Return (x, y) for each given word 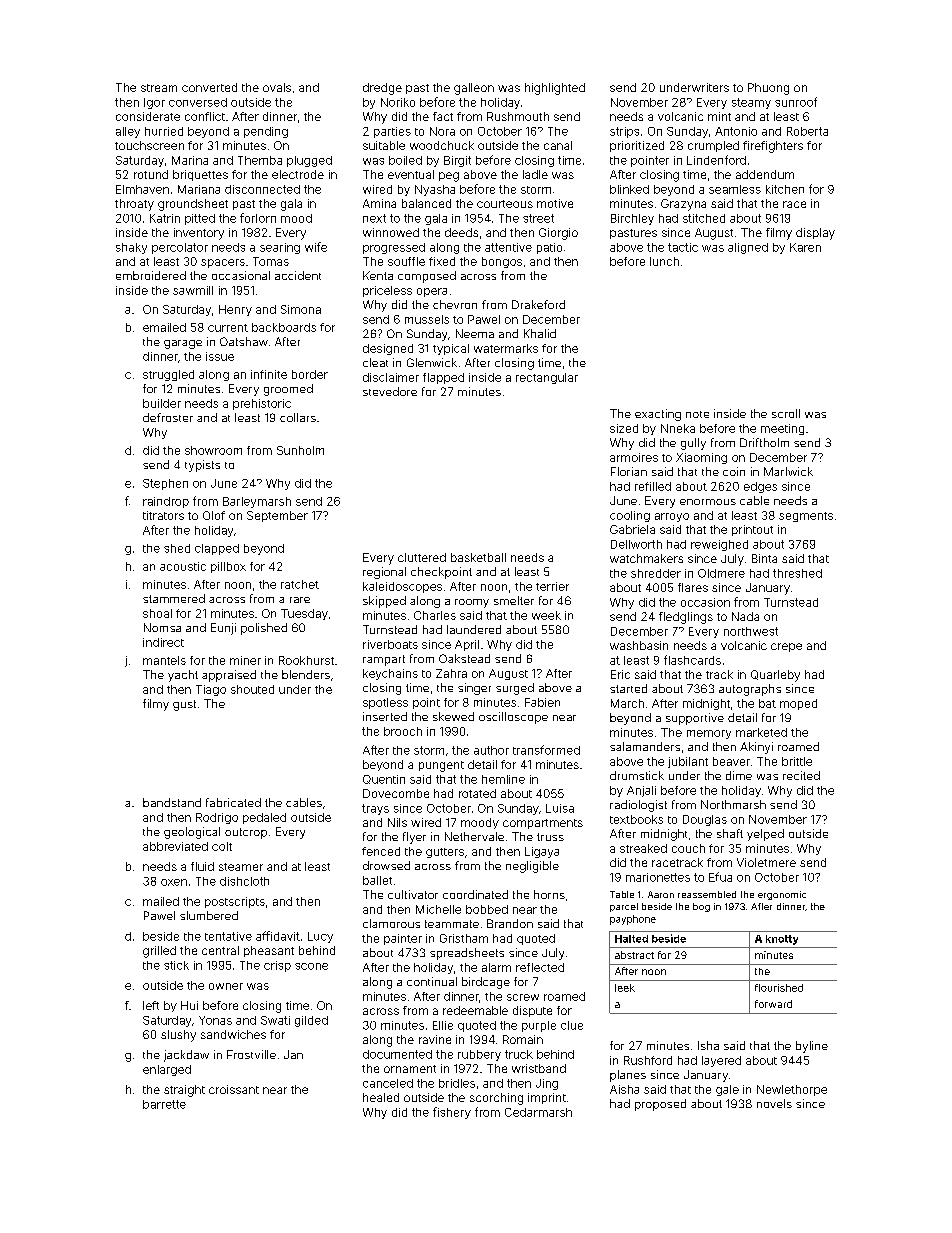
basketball (478, 557)
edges (760, 487)
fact (443, 116)
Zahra (451, 673)
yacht (183, 676)
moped (798, 704)
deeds (461, 232)
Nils (397, 822)
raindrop (166, 502)
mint (719, 116)
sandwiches (233, 1034)
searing (280, 248)
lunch (664, 261)
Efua (720, 877)
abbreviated (175, 846)
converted (209, 87)
